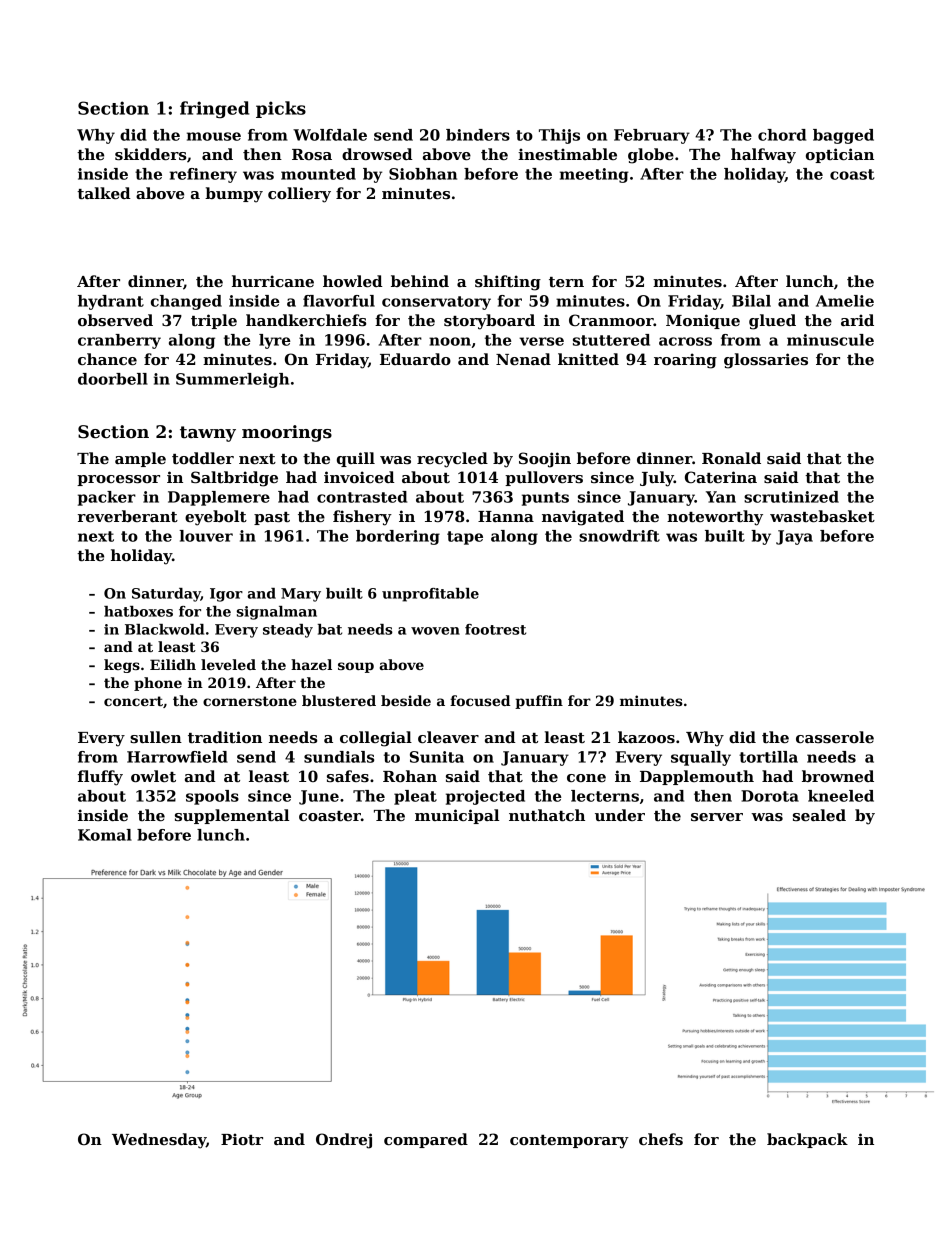  Describe the element at coordinates (721, 477) in the screenshot. I see `Caterina` at that location.
